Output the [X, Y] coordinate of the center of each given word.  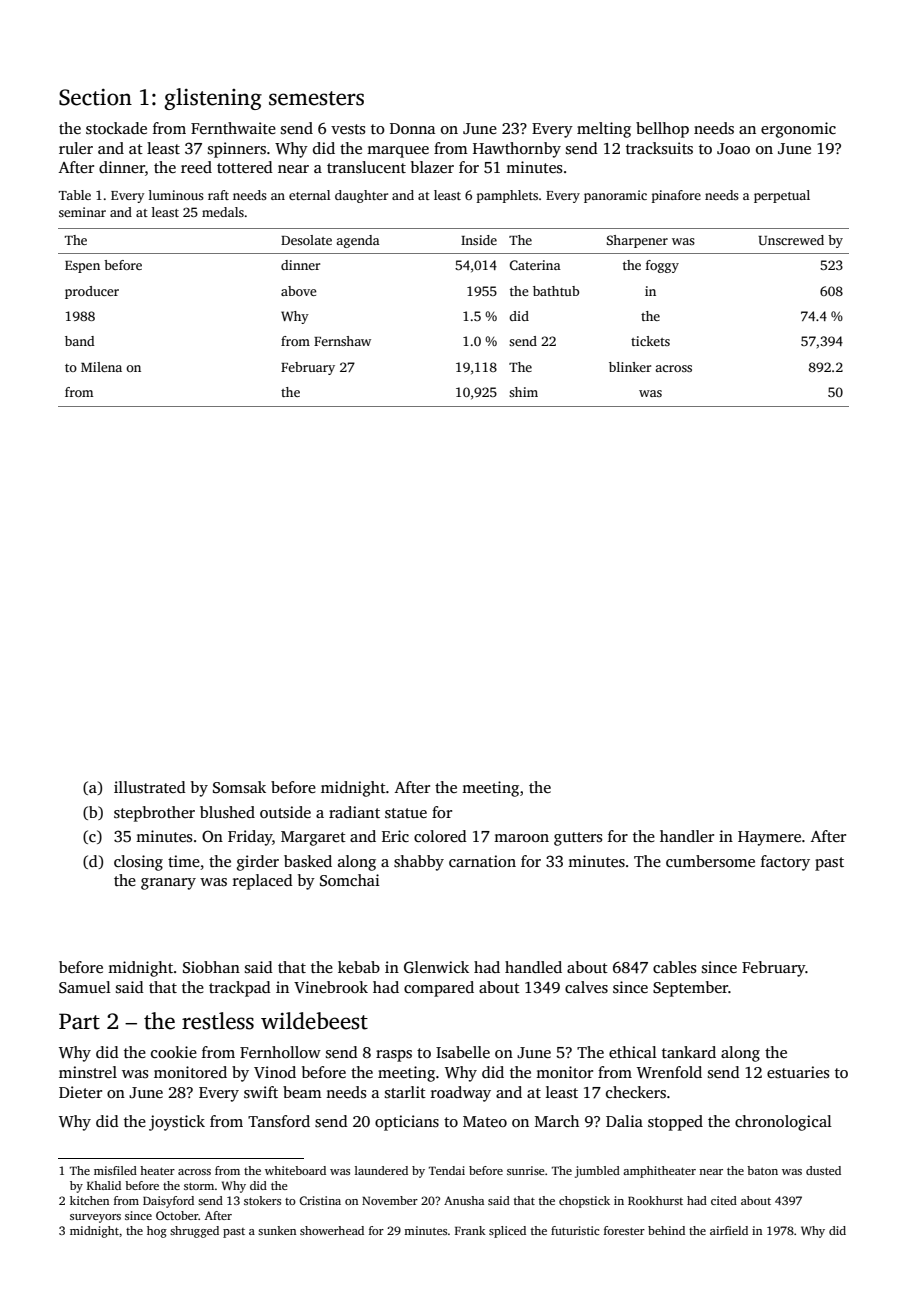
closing [138, 863]
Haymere [769, 838]
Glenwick [436, 967]
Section [95, 97]
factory [785, 863]
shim [523, 392]
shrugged [194, 1232]
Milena [101, 367]
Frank [470, 1230]
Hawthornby [517, 150]
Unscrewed [791, 240]
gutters [578, 839]
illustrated [150, 787]
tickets [650, 341]
